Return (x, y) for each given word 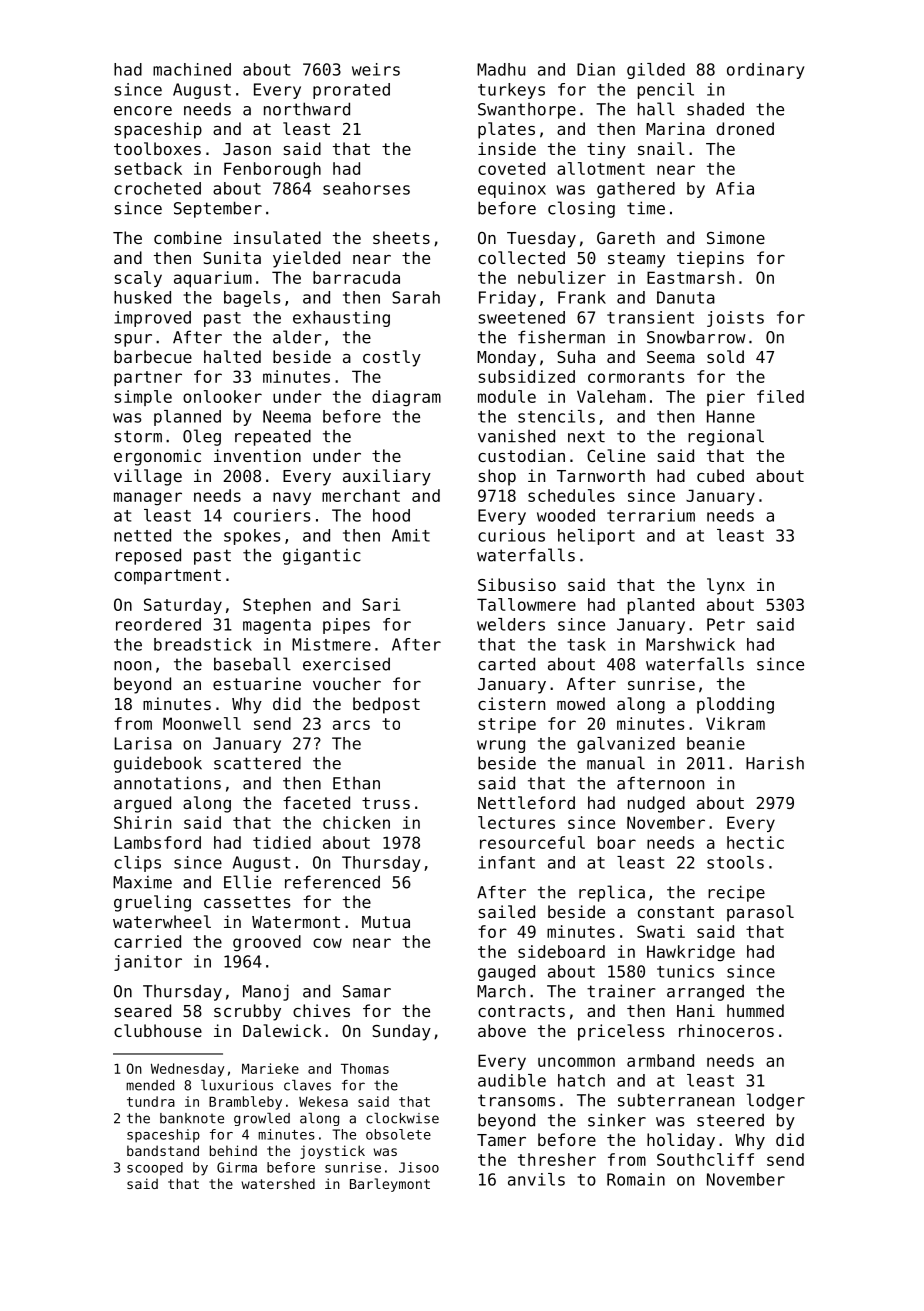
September (218, 209)
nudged (656, 804)
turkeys (511, 91)
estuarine (257, 683)
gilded (656, 71)
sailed (507, 911)
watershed (278, 1183)
